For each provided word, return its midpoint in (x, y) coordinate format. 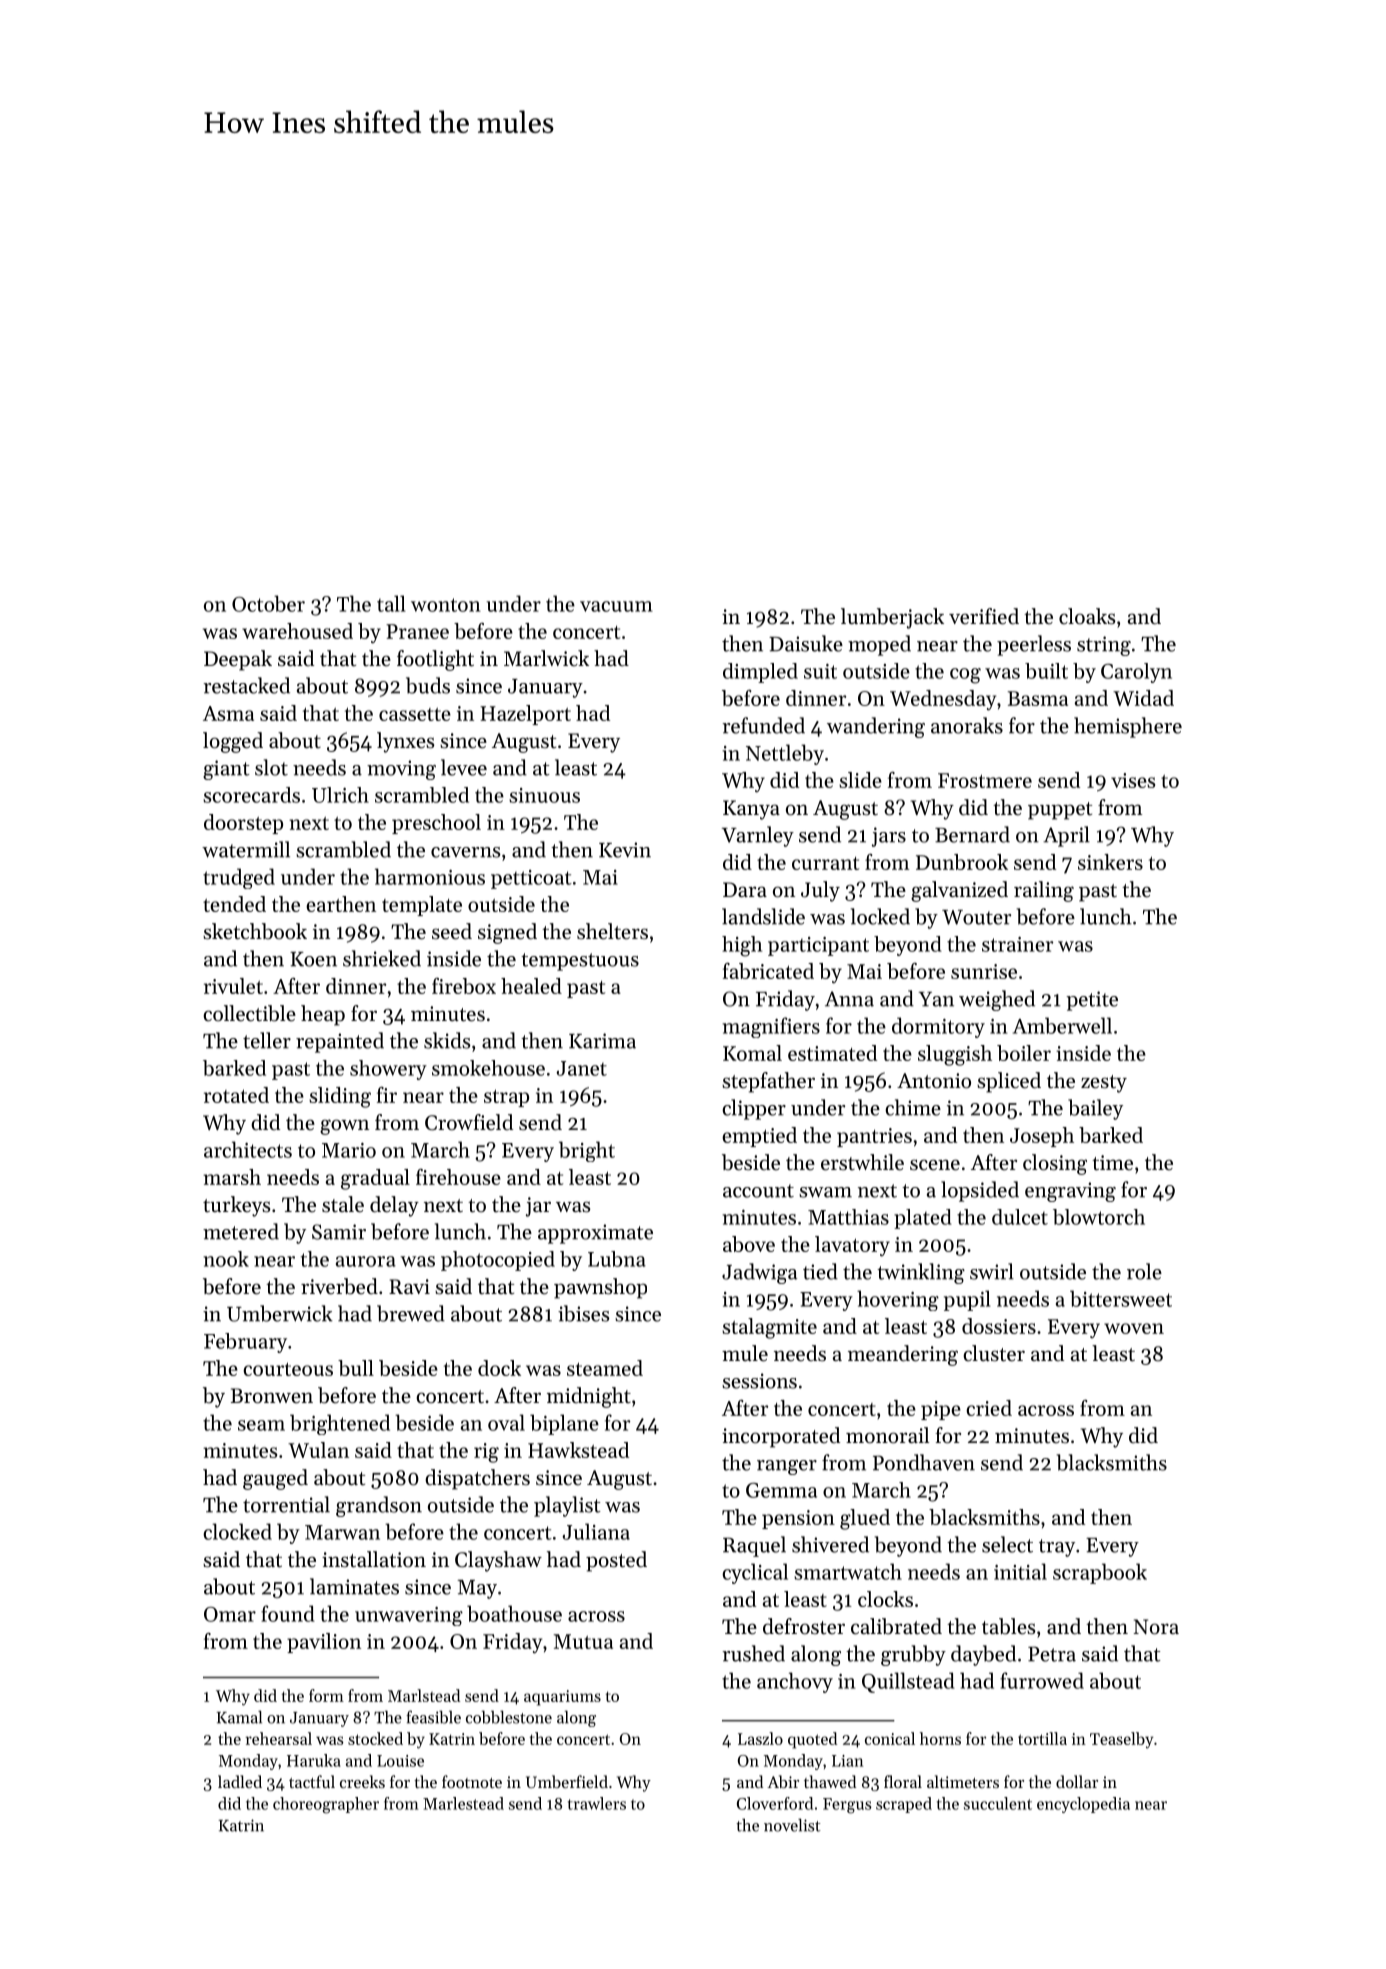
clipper (754, 1109)
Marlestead (463, 1803)
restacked (247, 685)
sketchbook (255, 931)
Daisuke (806, 643)
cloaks (1087, 616)
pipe (941, 1410)
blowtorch (1099, 1217)
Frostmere (985, 780)
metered (241, 1231)
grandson (379, 1506)
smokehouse (488, 1068)
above (749, 1244)
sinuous (544, 795)
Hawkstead (578, 1450)
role (1144, 1271)
